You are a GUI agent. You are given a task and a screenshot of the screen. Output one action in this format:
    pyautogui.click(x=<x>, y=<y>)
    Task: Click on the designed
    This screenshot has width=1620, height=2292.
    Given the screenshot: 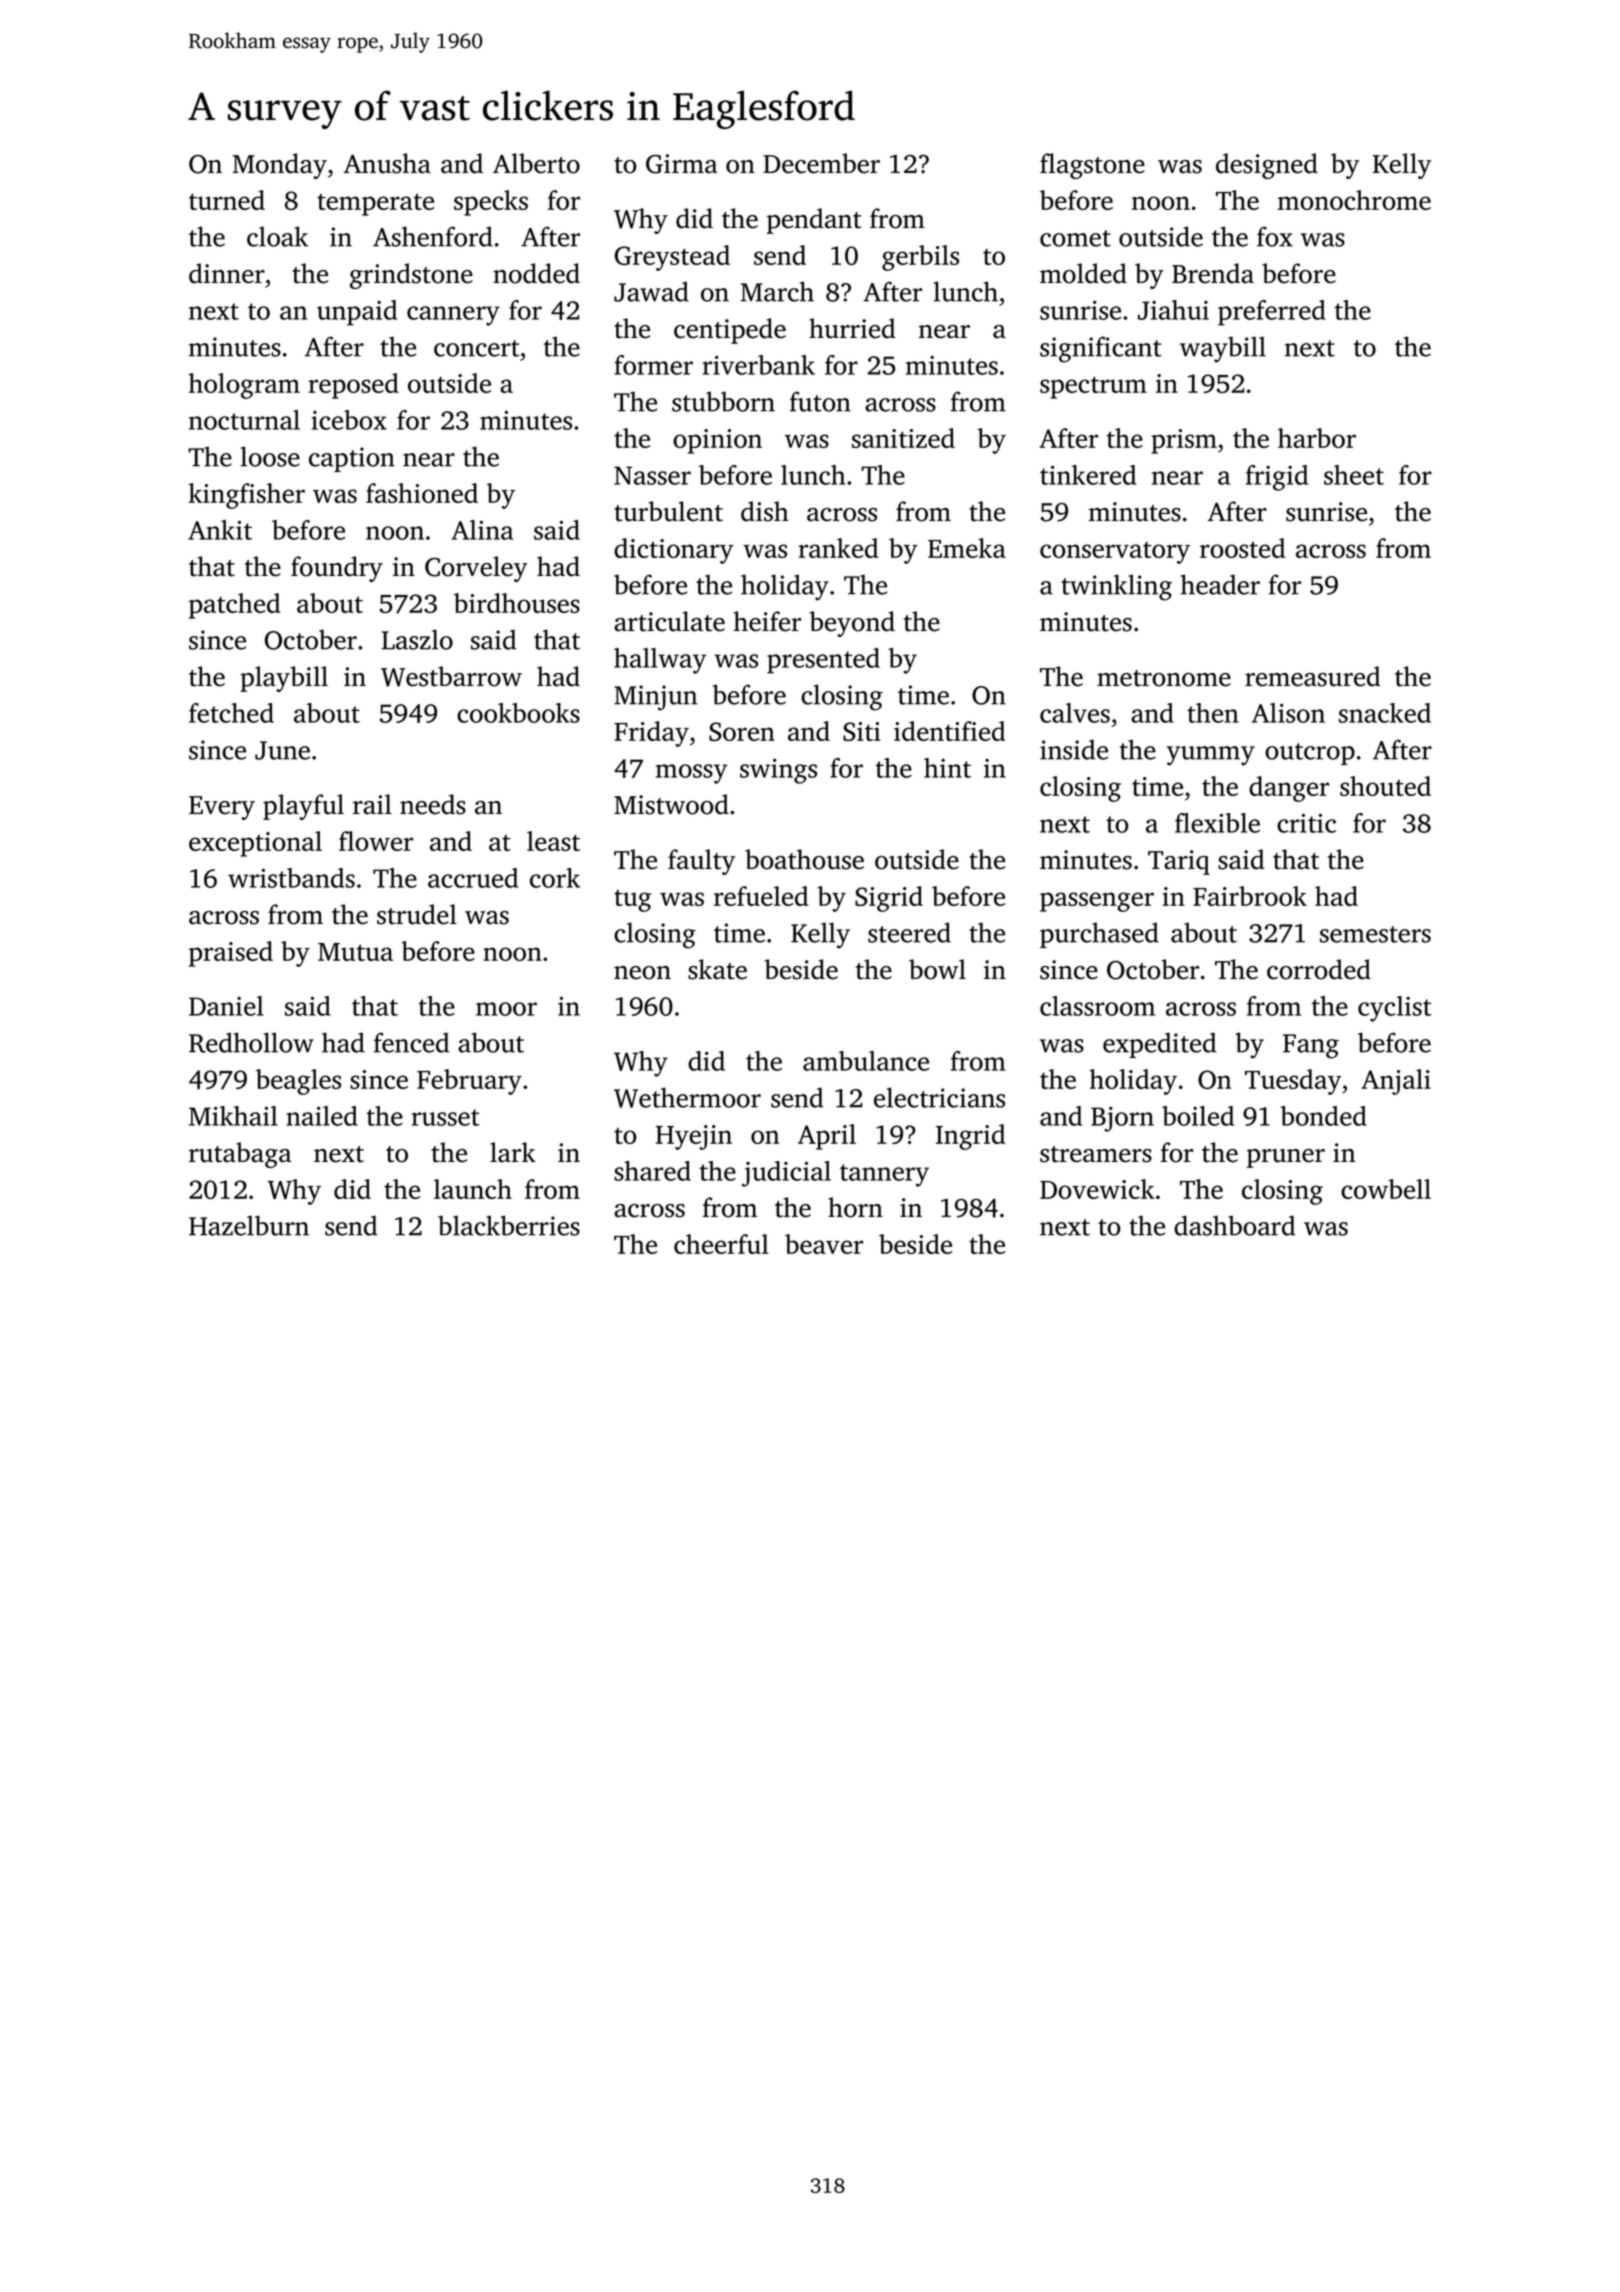 What is the action you would take?
    pyautogui.click(x=1267, y=166)
